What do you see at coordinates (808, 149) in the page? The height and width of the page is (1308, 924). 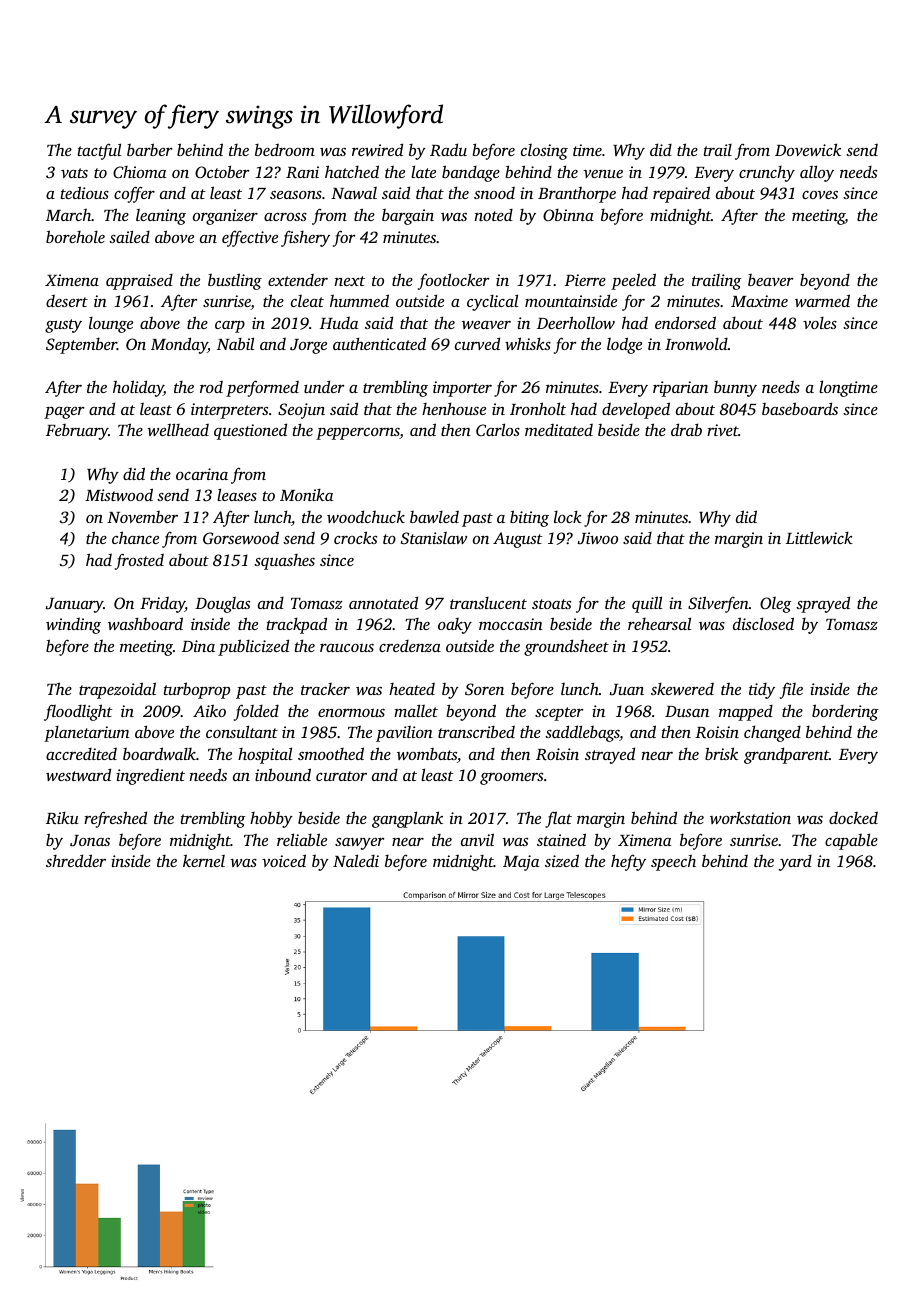 I see `Dovewick` at bounding box center [808, 149].
